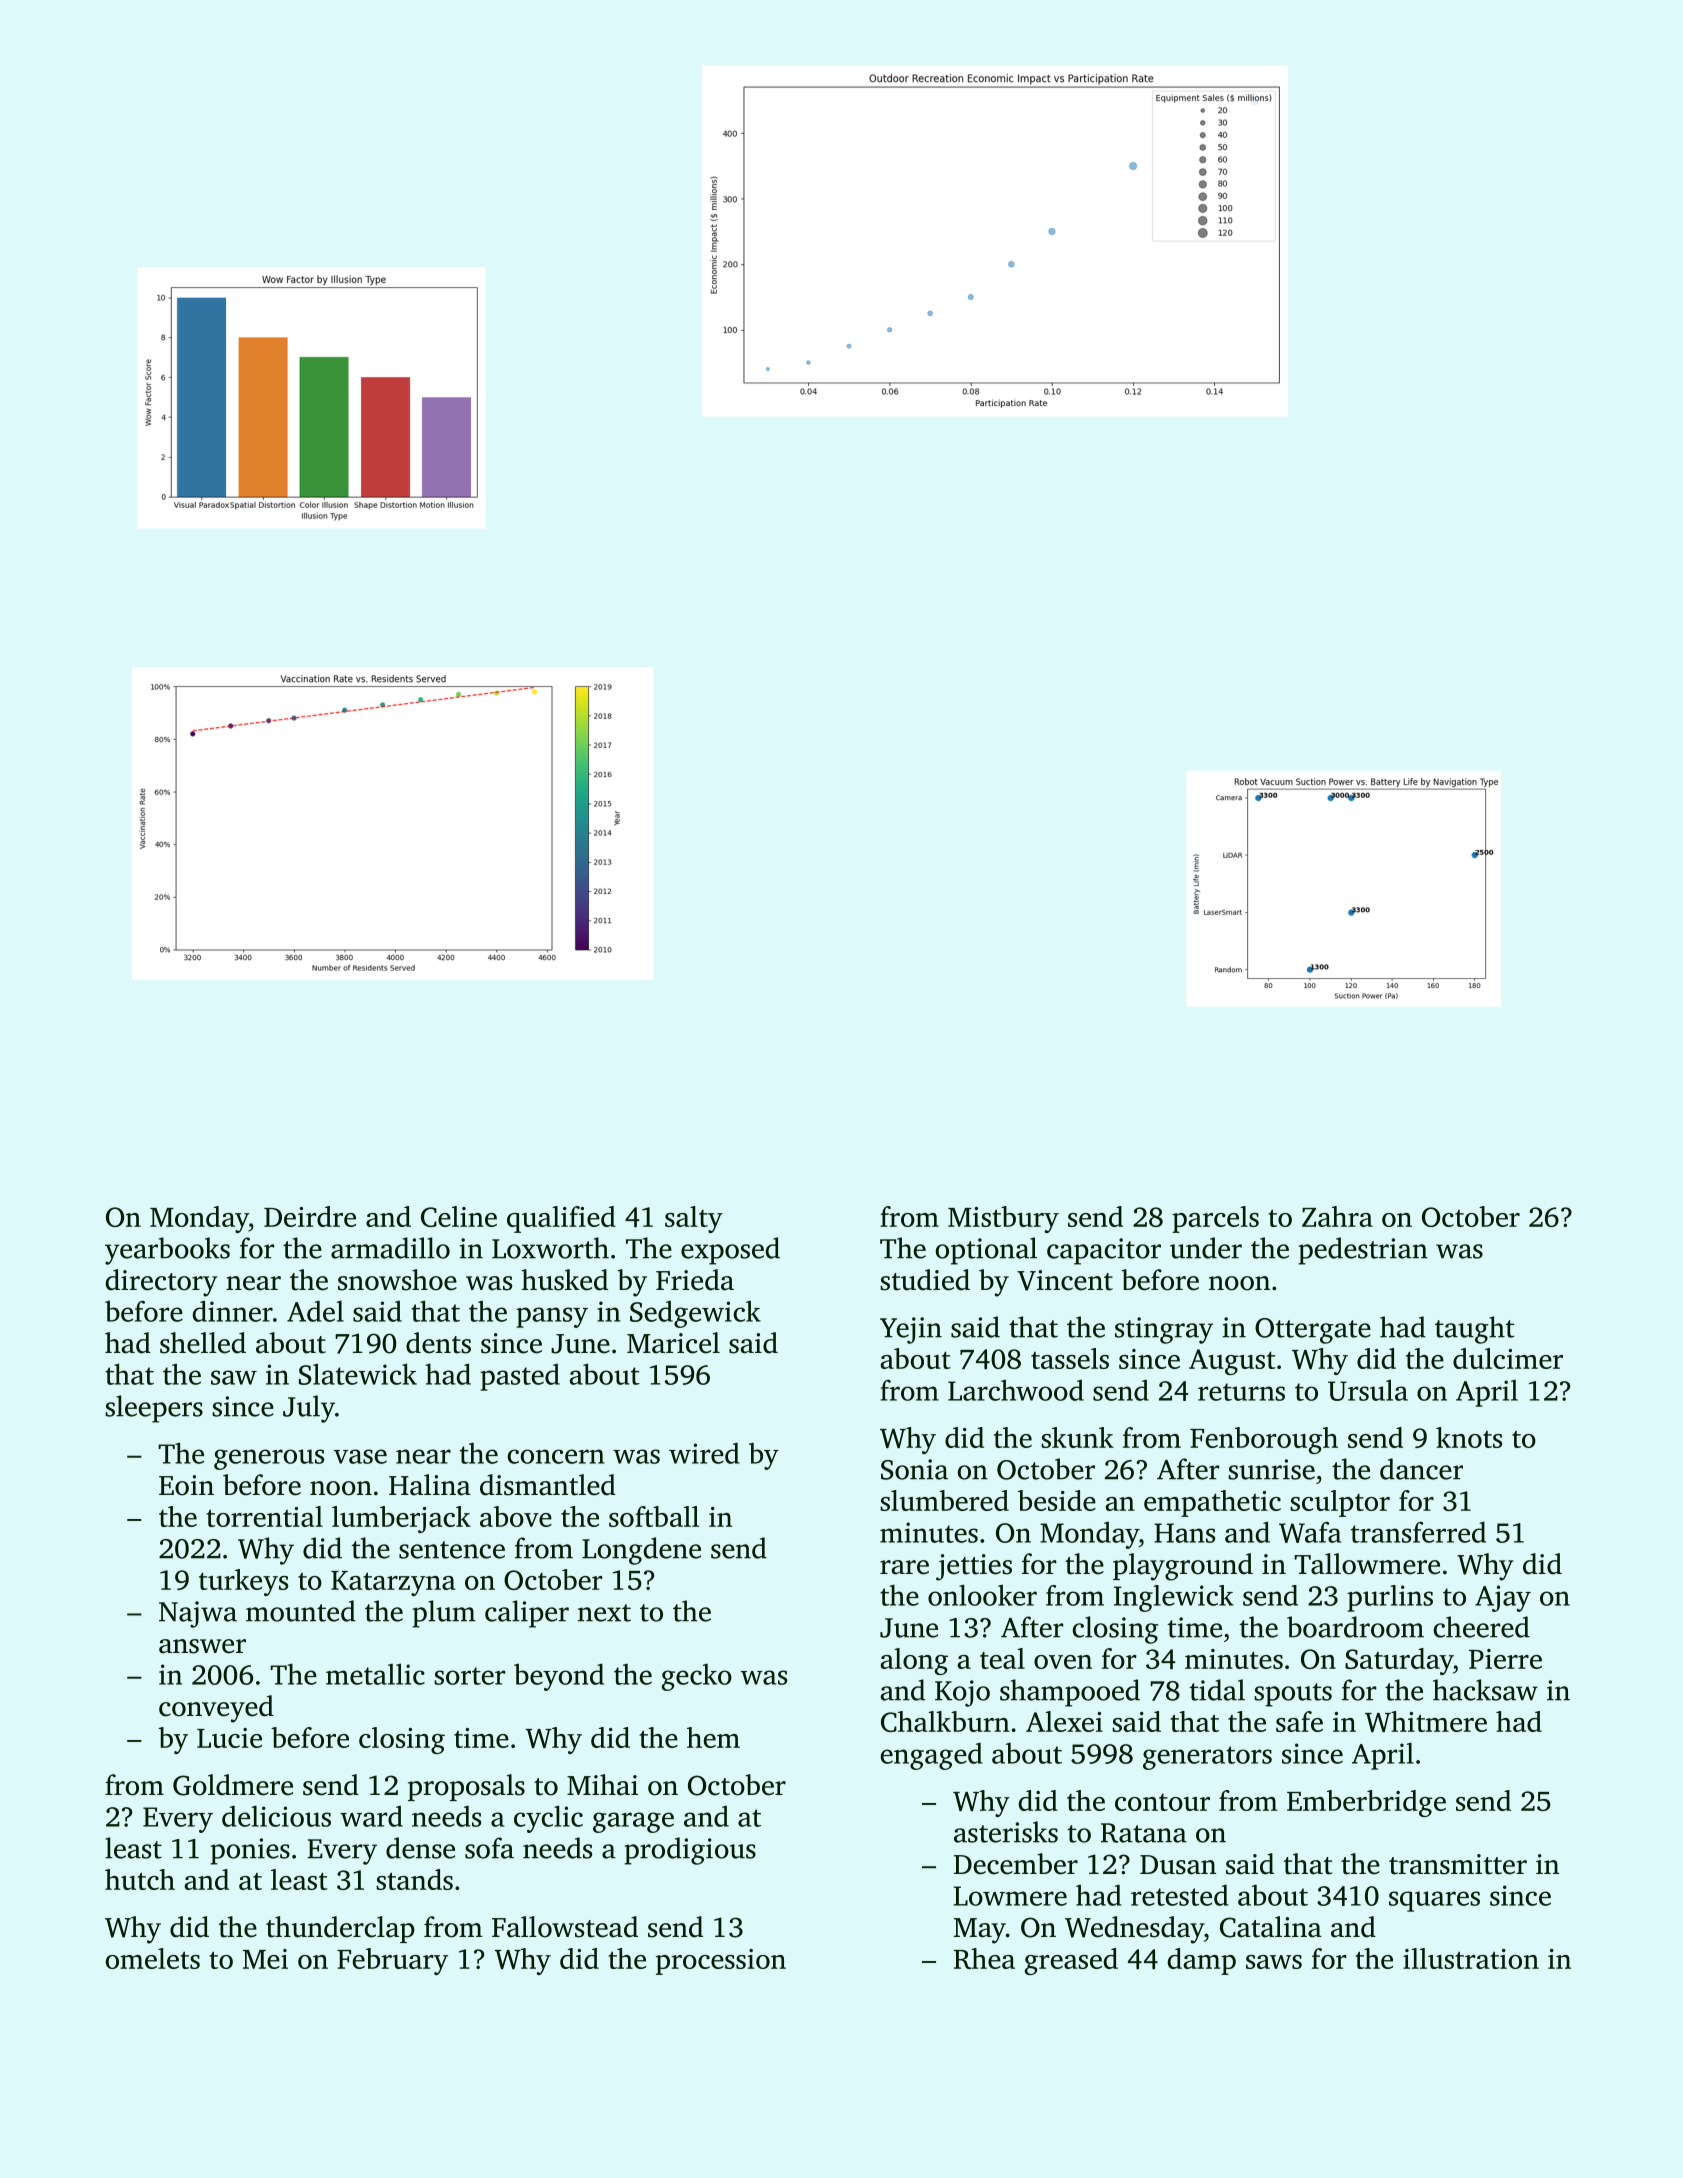 This screenshot has height=2178, width=1683. Describe the element at coordinates (186, 1485) in the screenshot. I see `Eoin` at that location.
